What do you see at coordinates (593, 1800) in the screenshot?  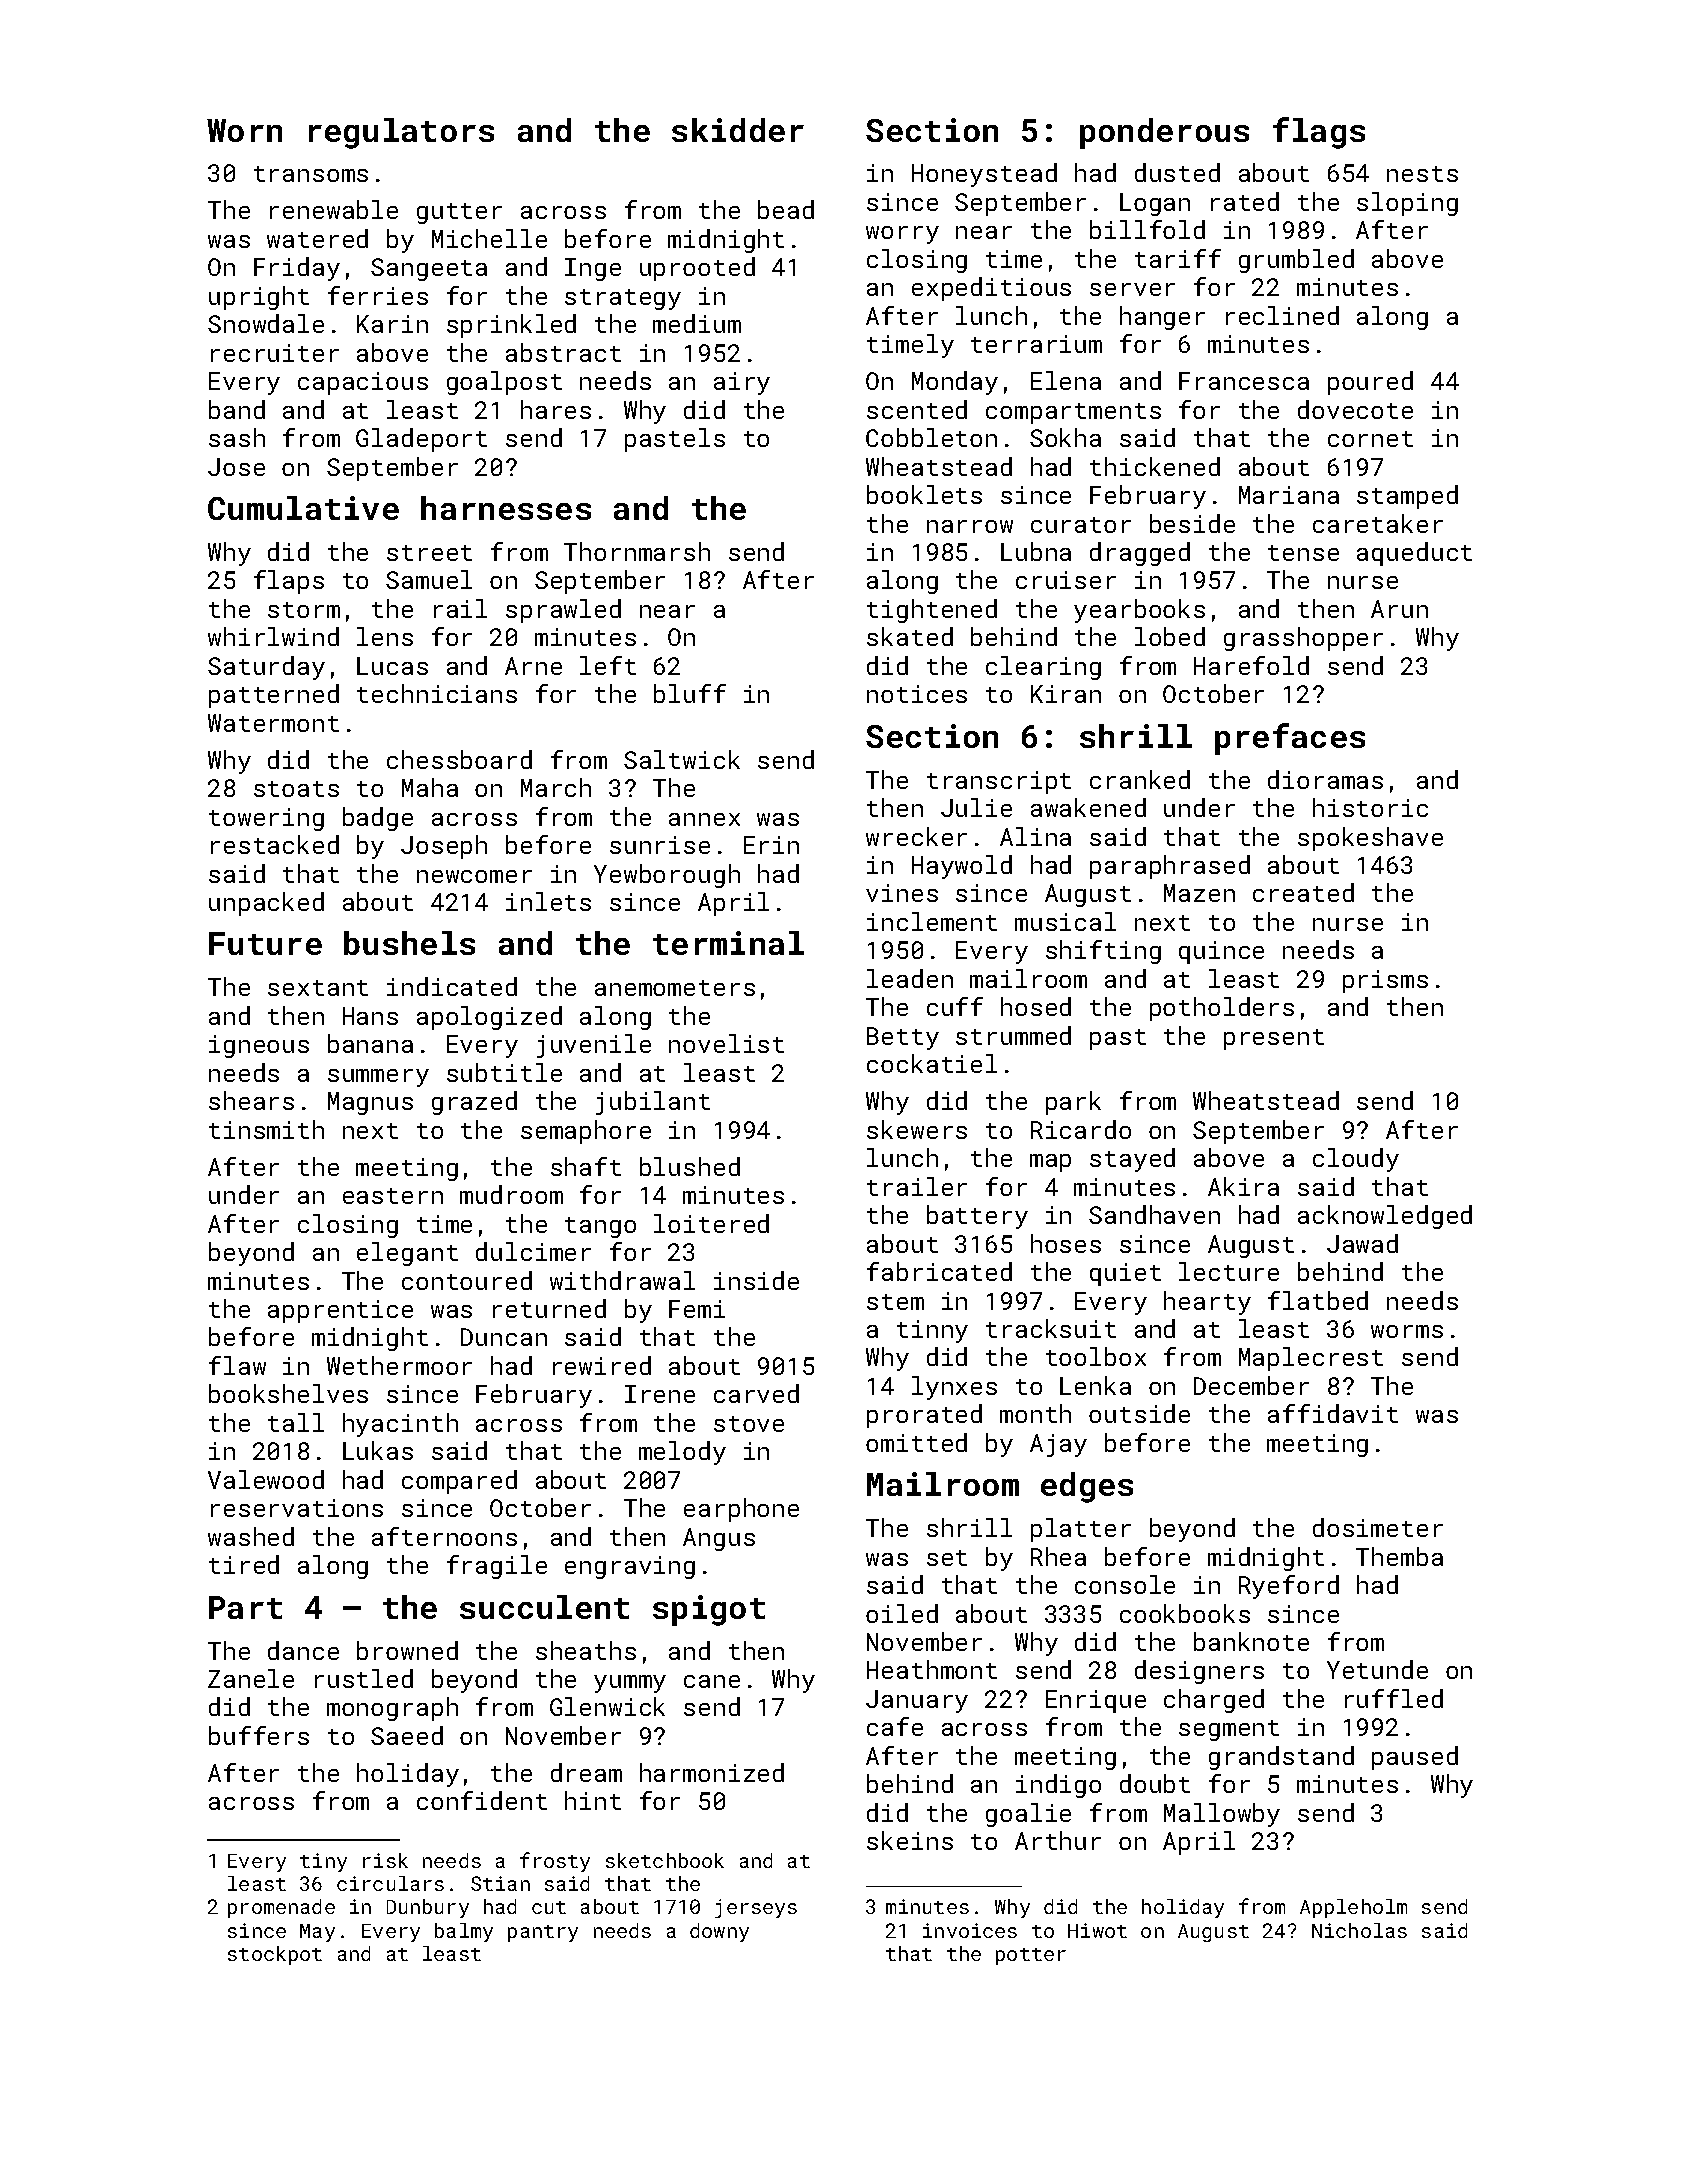 I see `hint` at bounding box center [593, 1800].
